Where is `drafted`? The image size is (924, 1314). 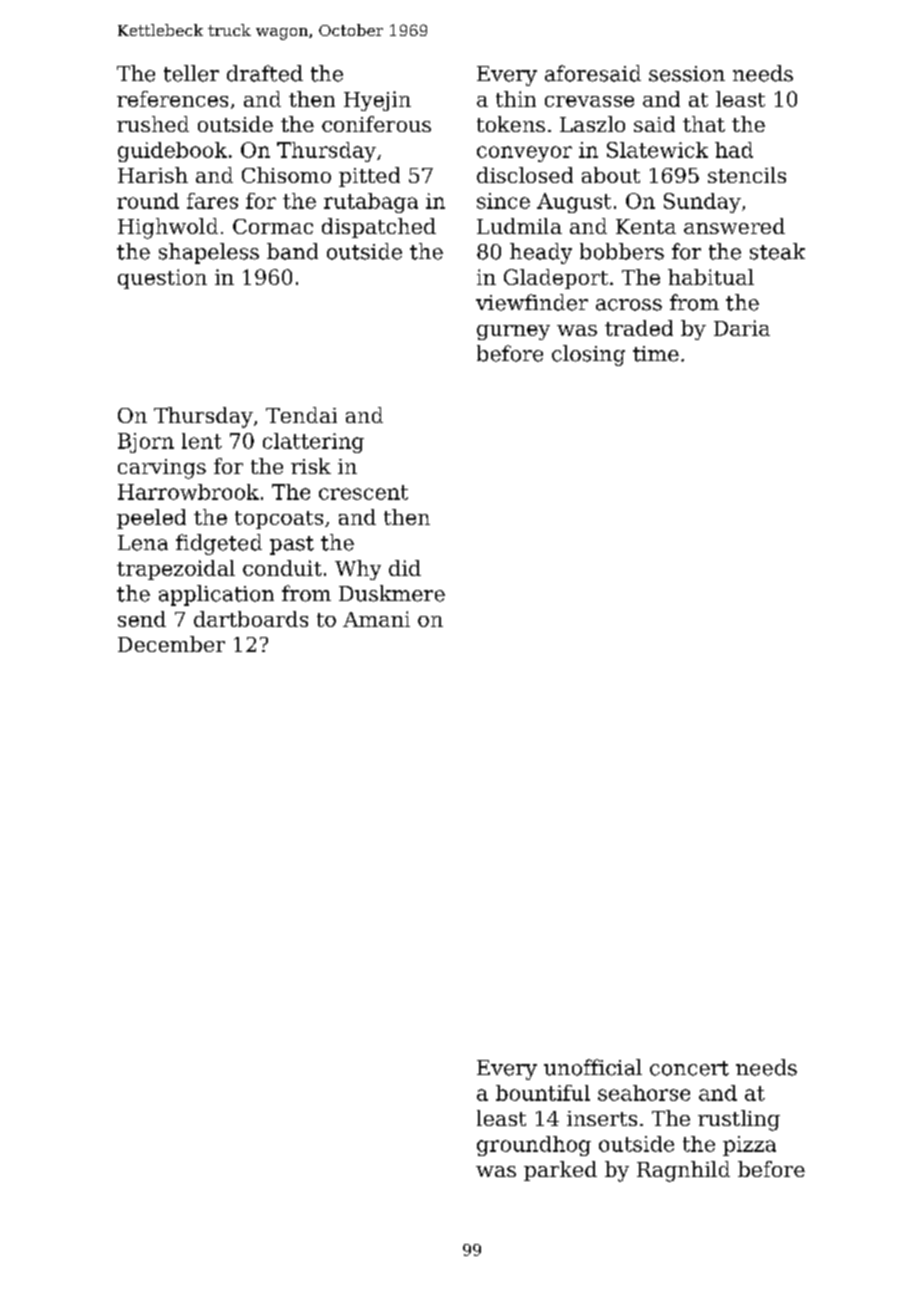 drafted is located at coordinates (265, 73).
